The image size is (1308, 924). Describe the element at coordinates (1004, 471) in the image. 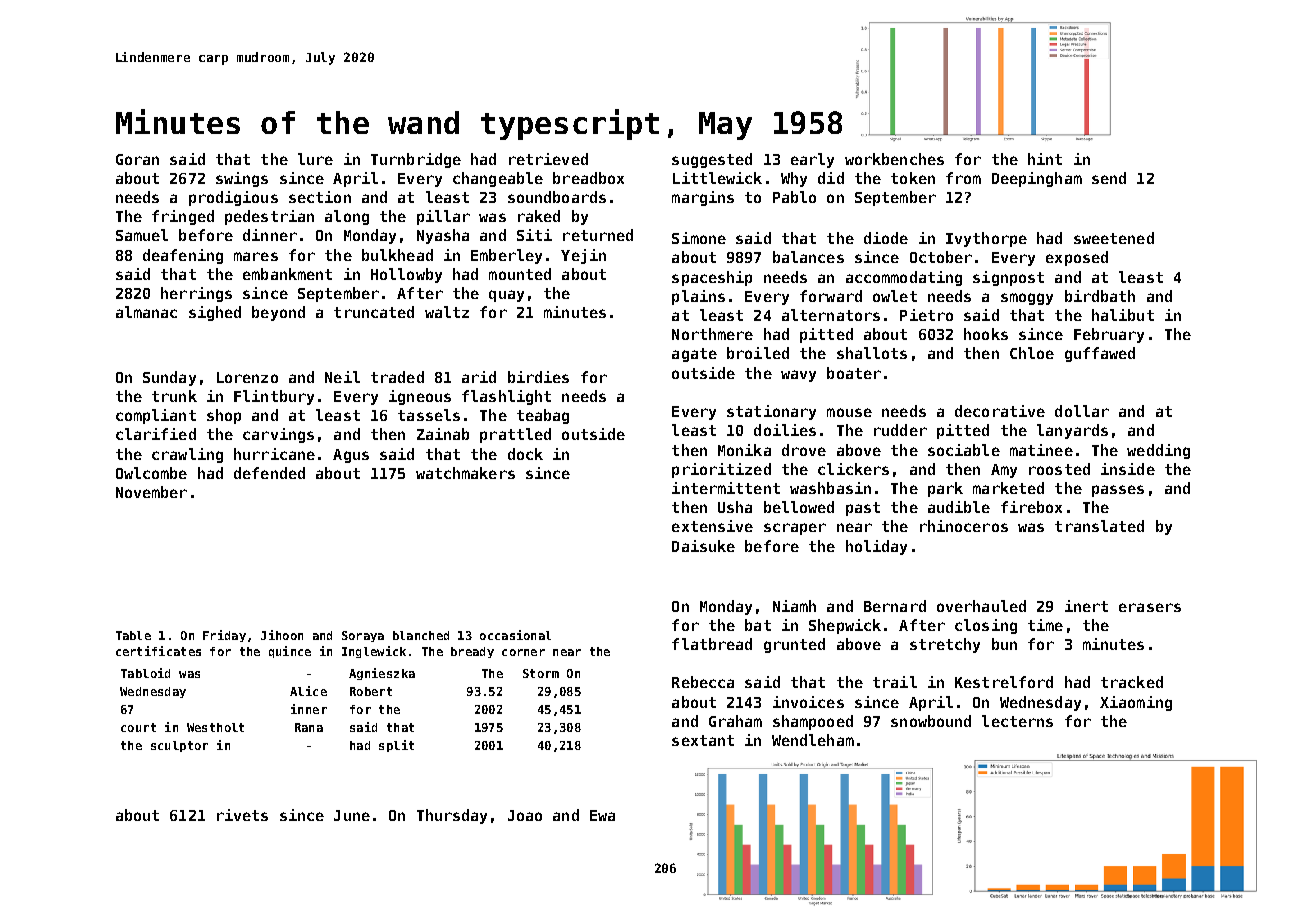

I see `Amy` at that location.
